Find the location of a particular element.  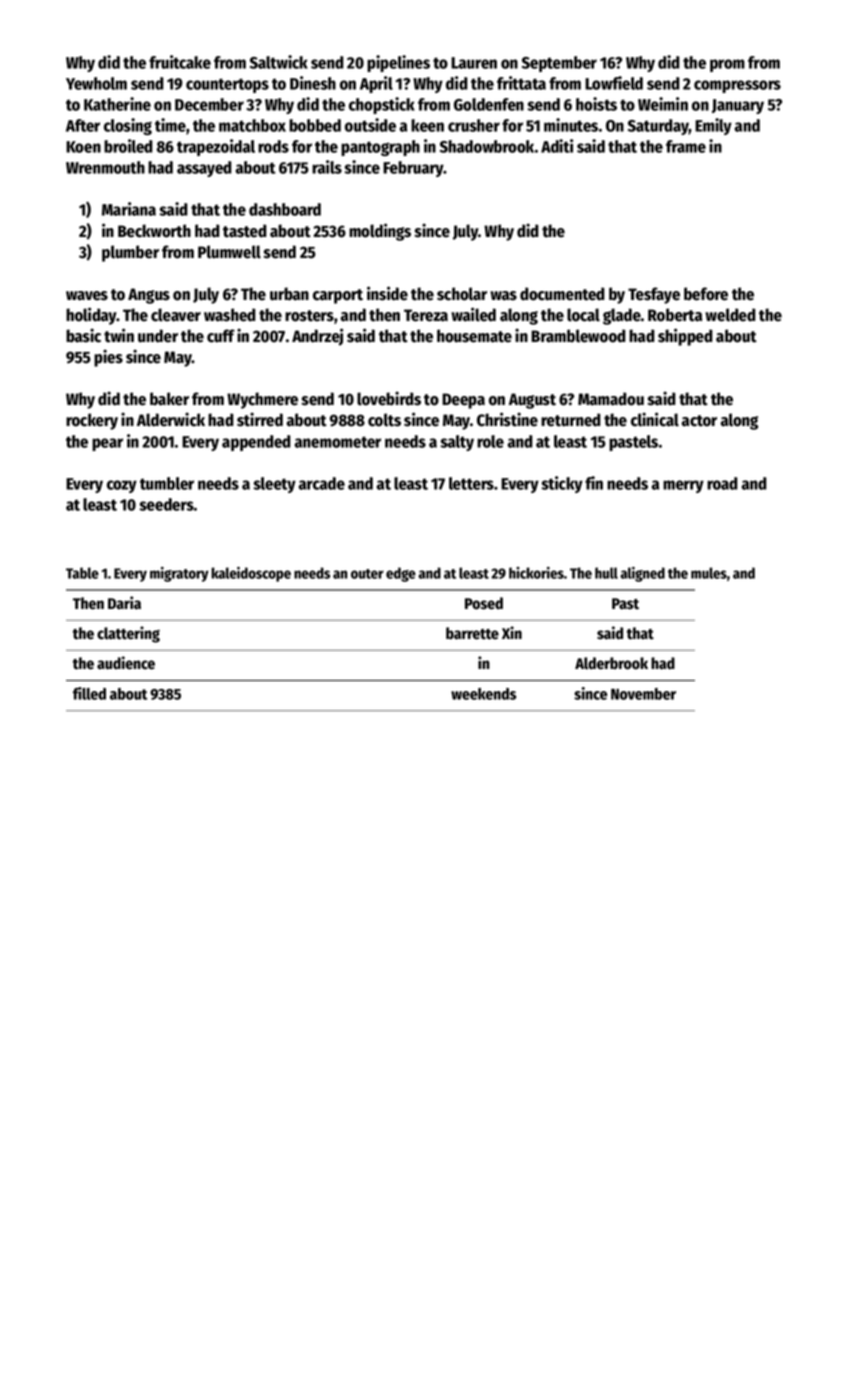

Deepa is located at coordinates (463, 401).
